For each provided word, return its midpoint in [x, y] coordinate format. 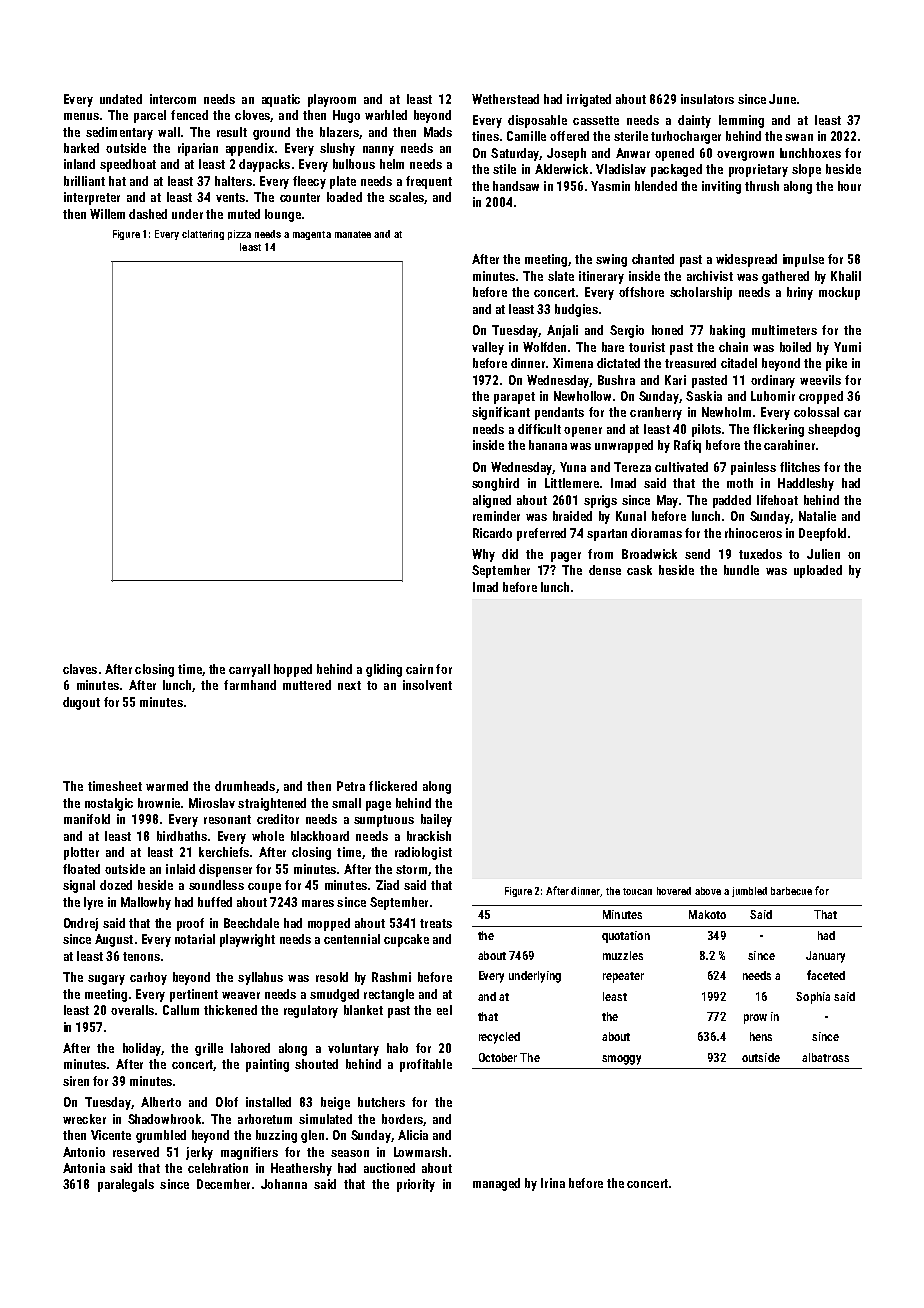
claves [80, 669]
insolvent [427, 685]
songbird [495, 484]
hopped [293, 670]
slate [561, 276]
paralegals [126, 1185]
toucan [637, 891]
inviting [721, 187]
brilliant [84, 181]
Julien [823, 554]
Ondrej [81, 924]
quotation [626, 937]
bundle [741, 570]
